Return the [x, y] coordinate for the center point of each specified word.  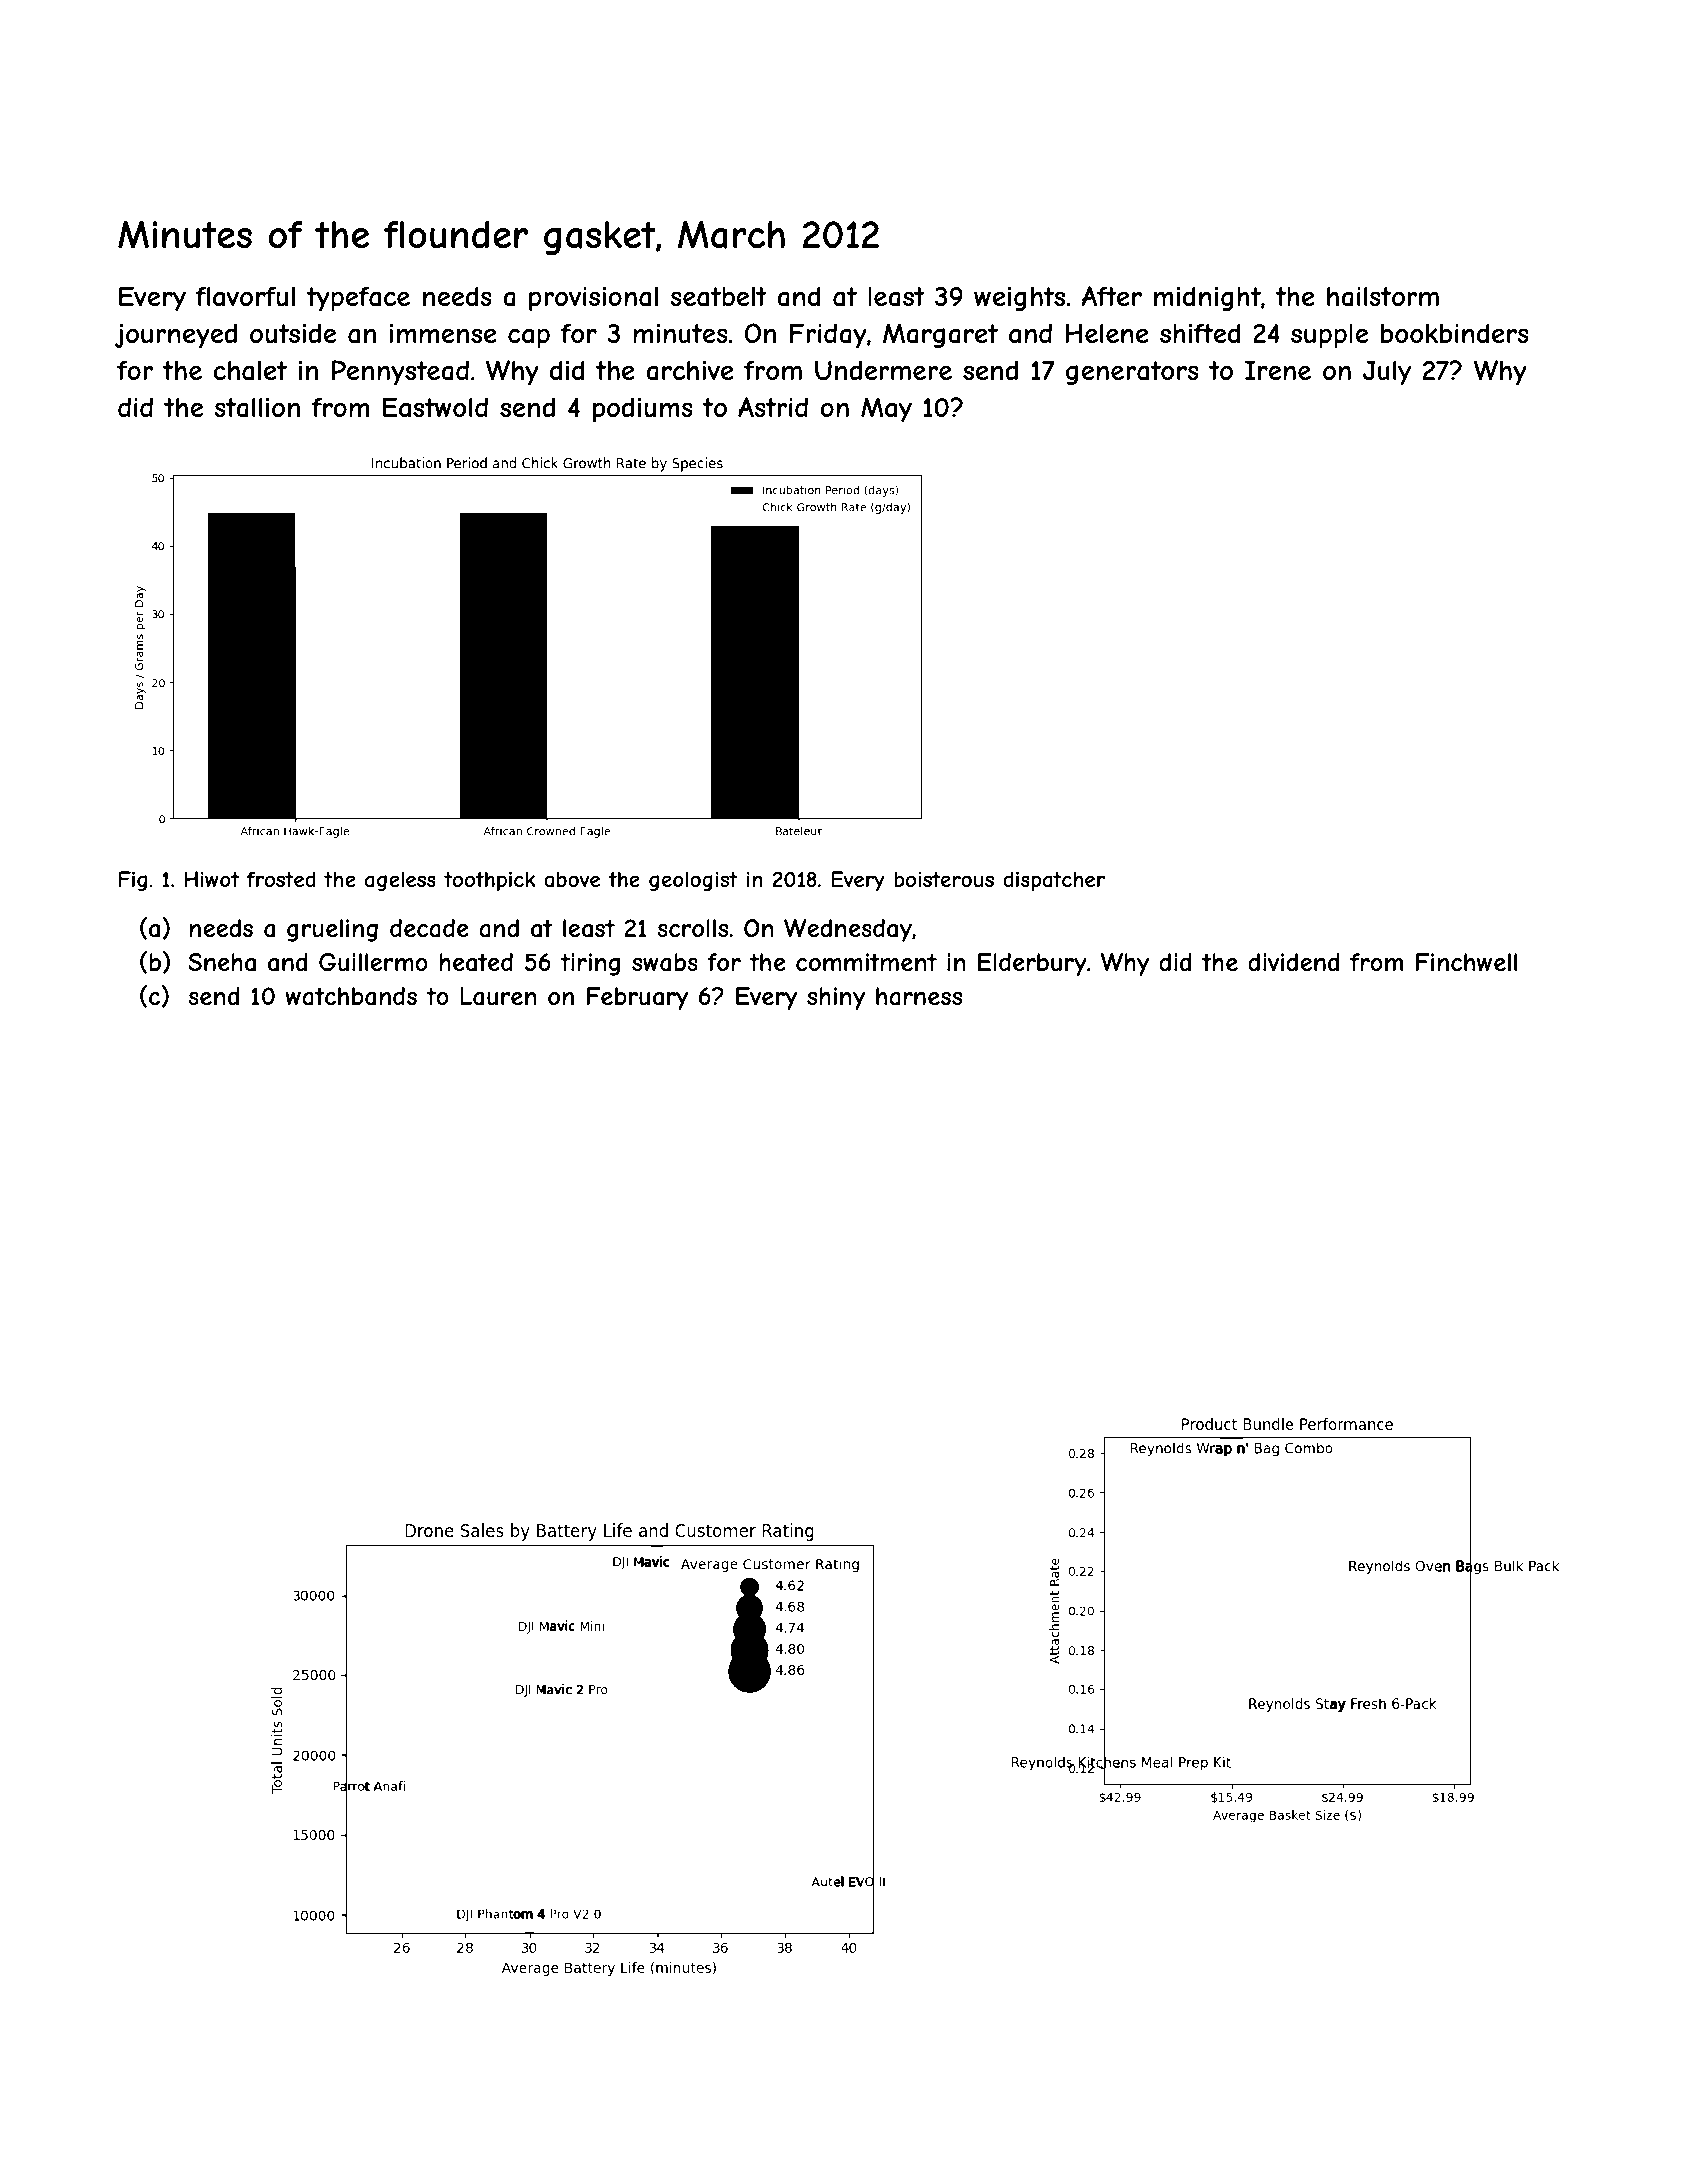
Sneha [222, 962]
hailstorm [1383, 297]
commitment [866, 962]
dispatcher [1054, 881]
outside [293, 333]
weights [1019, 299]
